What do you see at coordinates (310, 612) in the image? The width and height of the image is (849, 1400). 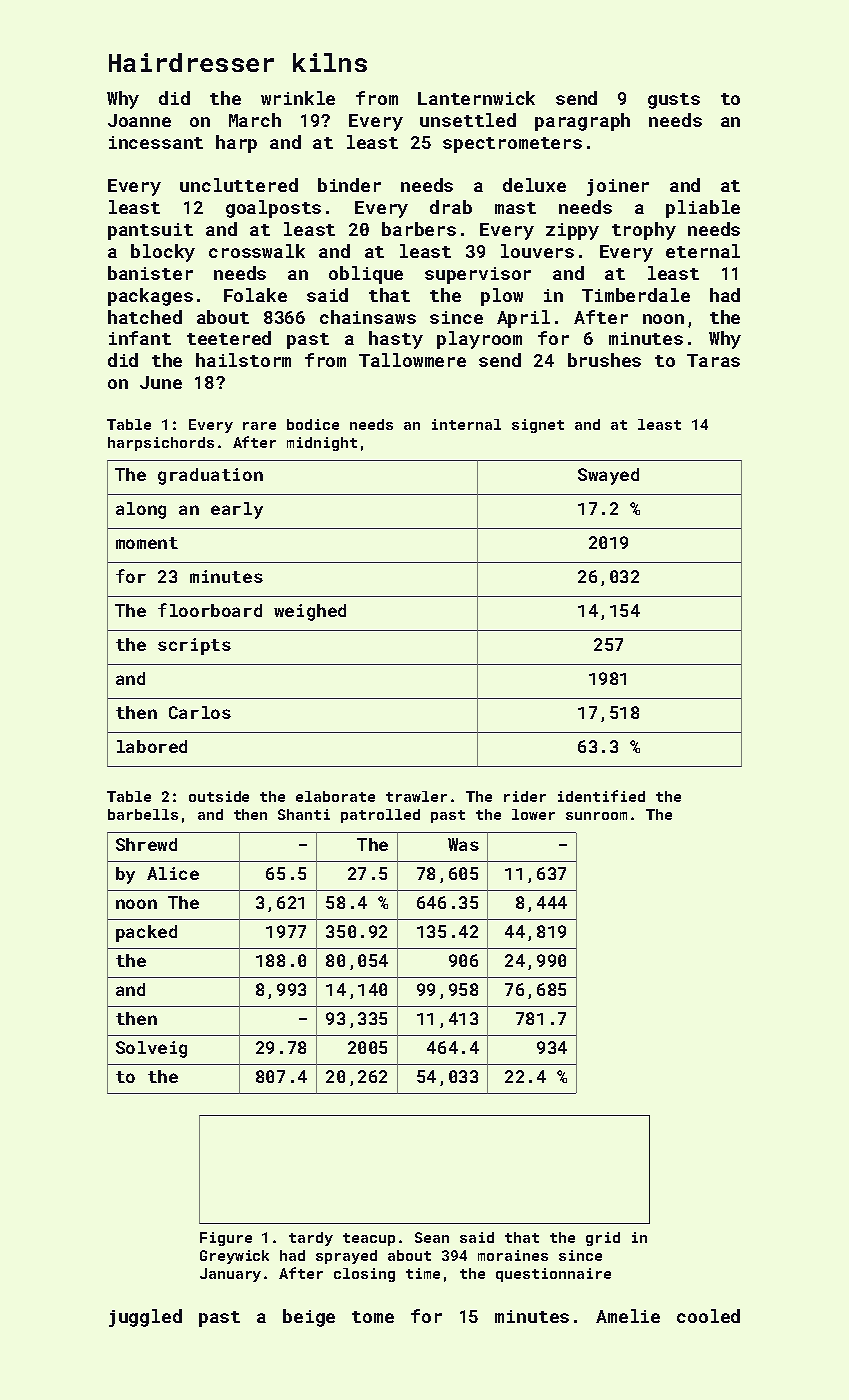 I see `weighed` at bounding box center [310, 612].
